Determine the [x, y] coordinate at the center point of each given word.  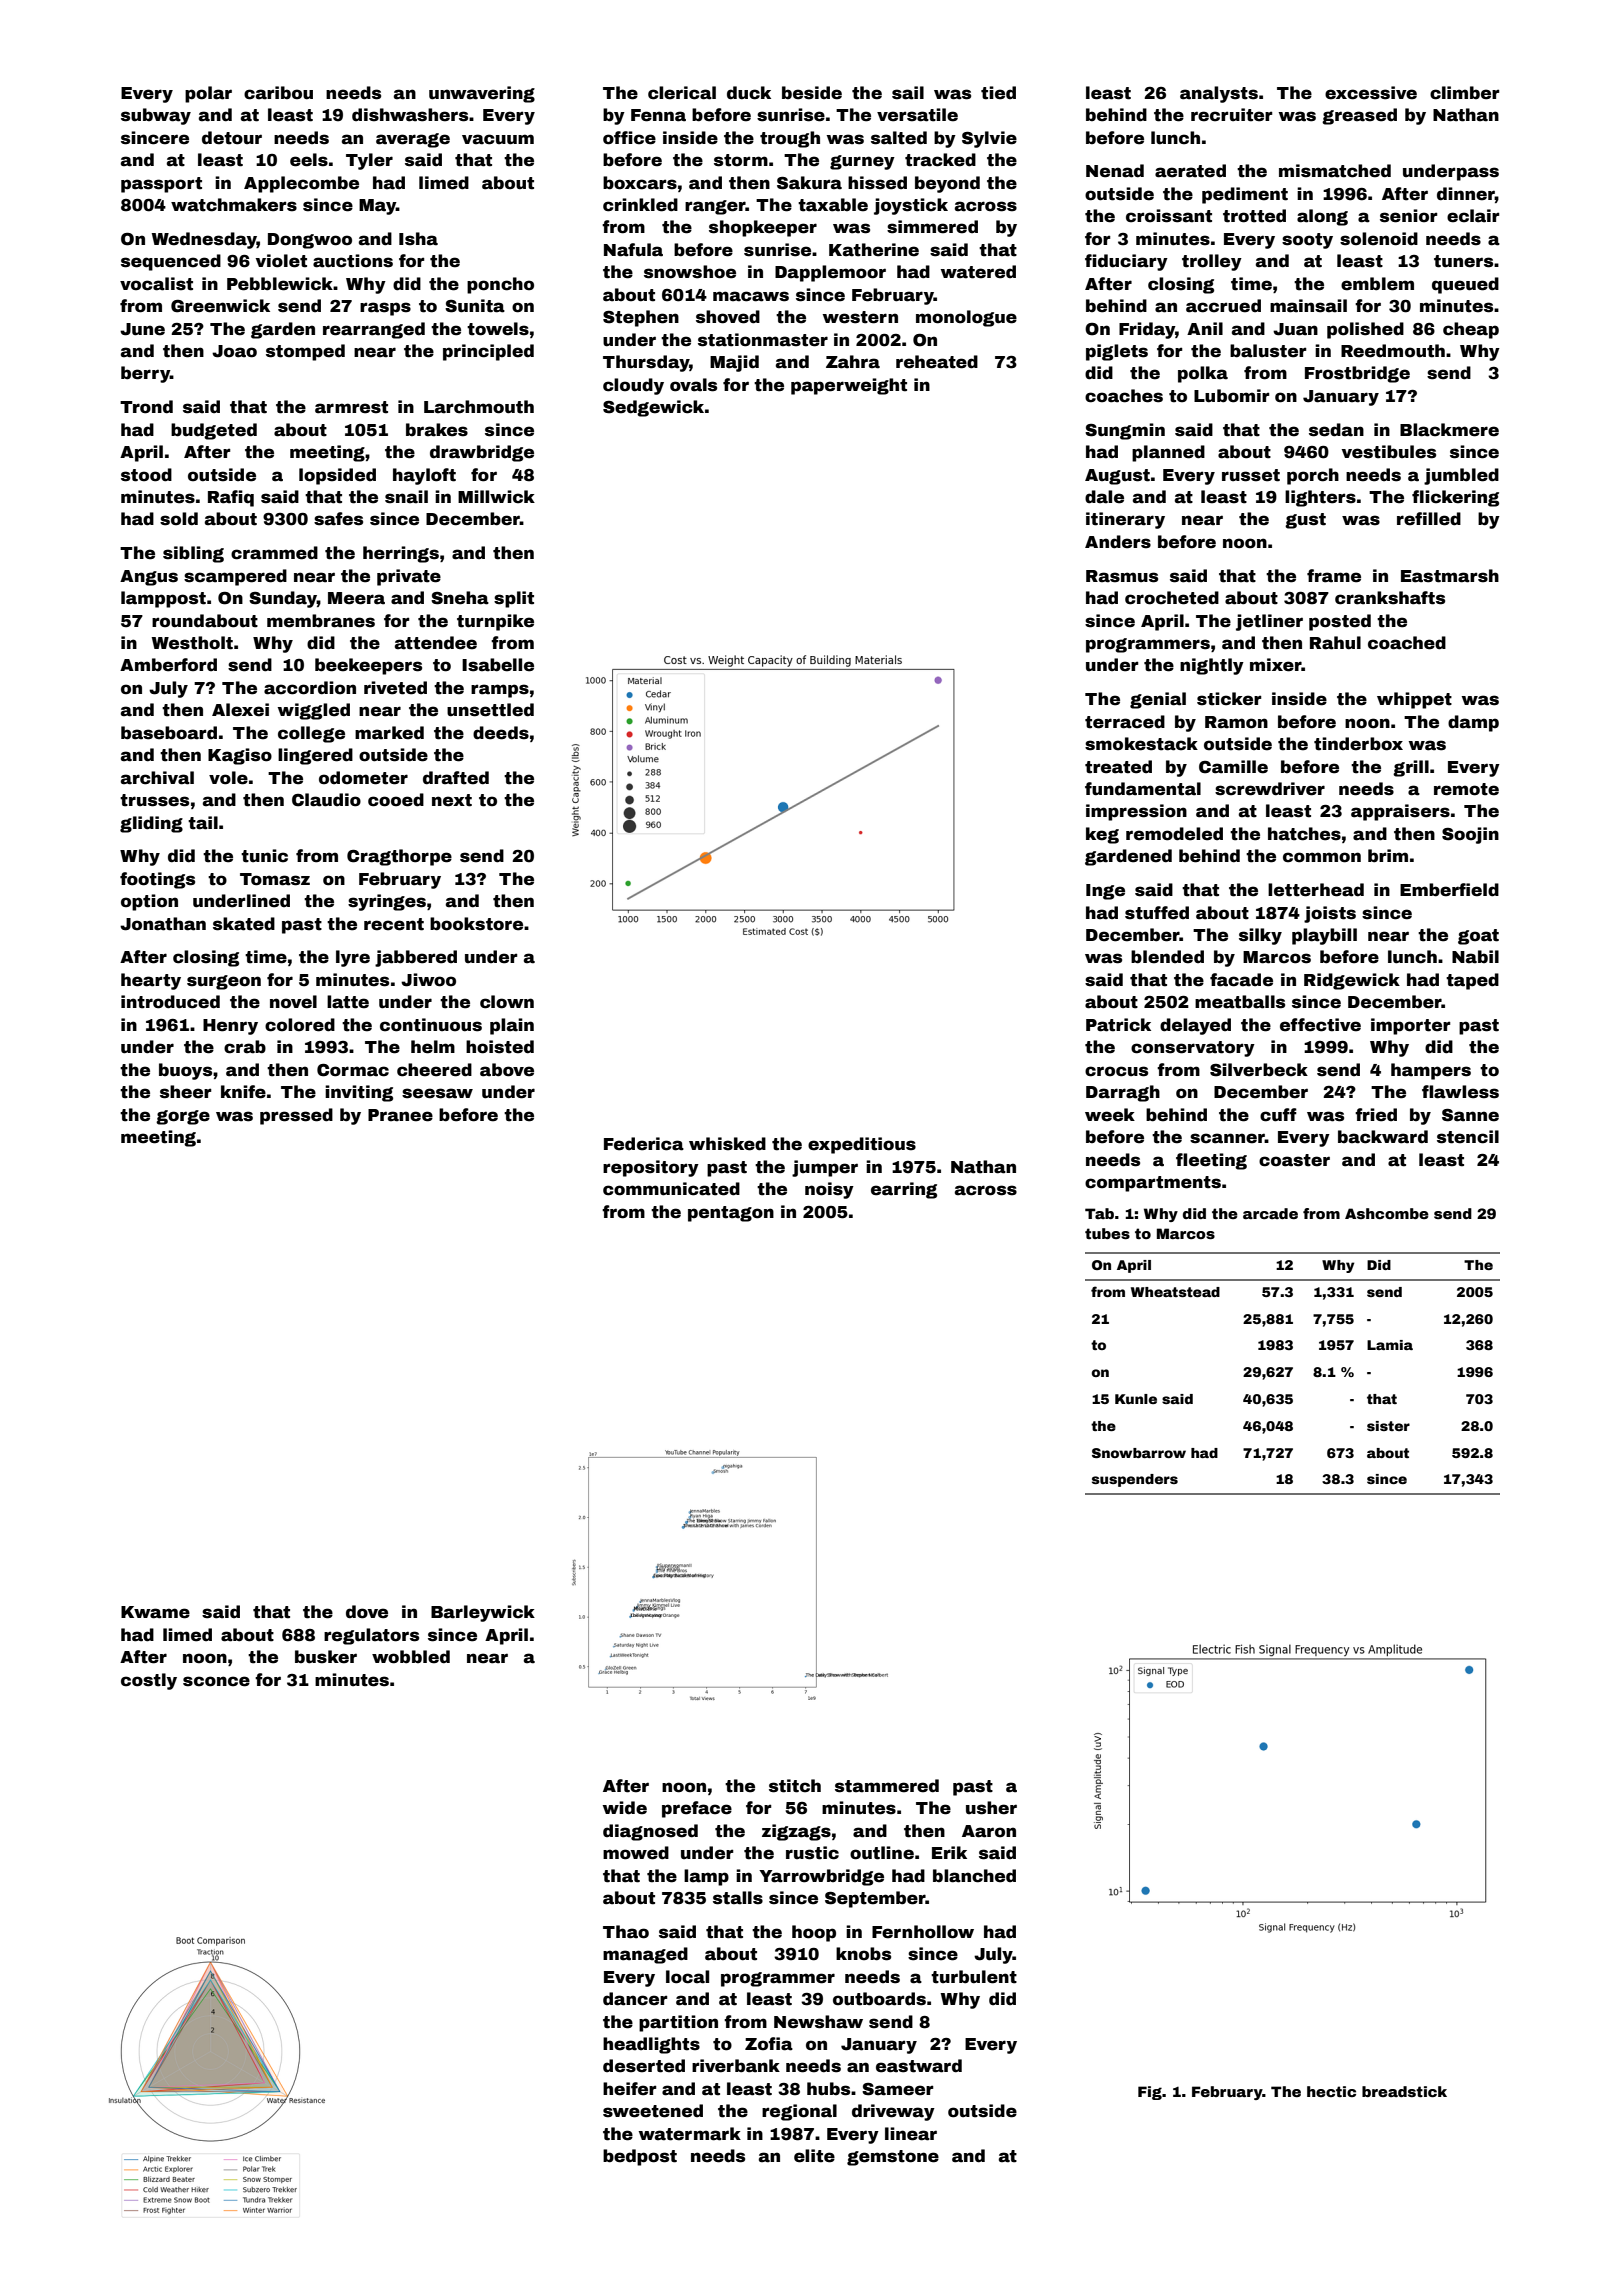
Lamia [1390, 1345]
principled [488, 352]
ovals [693, 385]
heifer [630, 2089]
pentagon [731, 1214]
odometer [363, 778]
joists [1330, 914]
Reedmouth [1393, 351]
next [452, 800]
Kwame [155, 1612]
